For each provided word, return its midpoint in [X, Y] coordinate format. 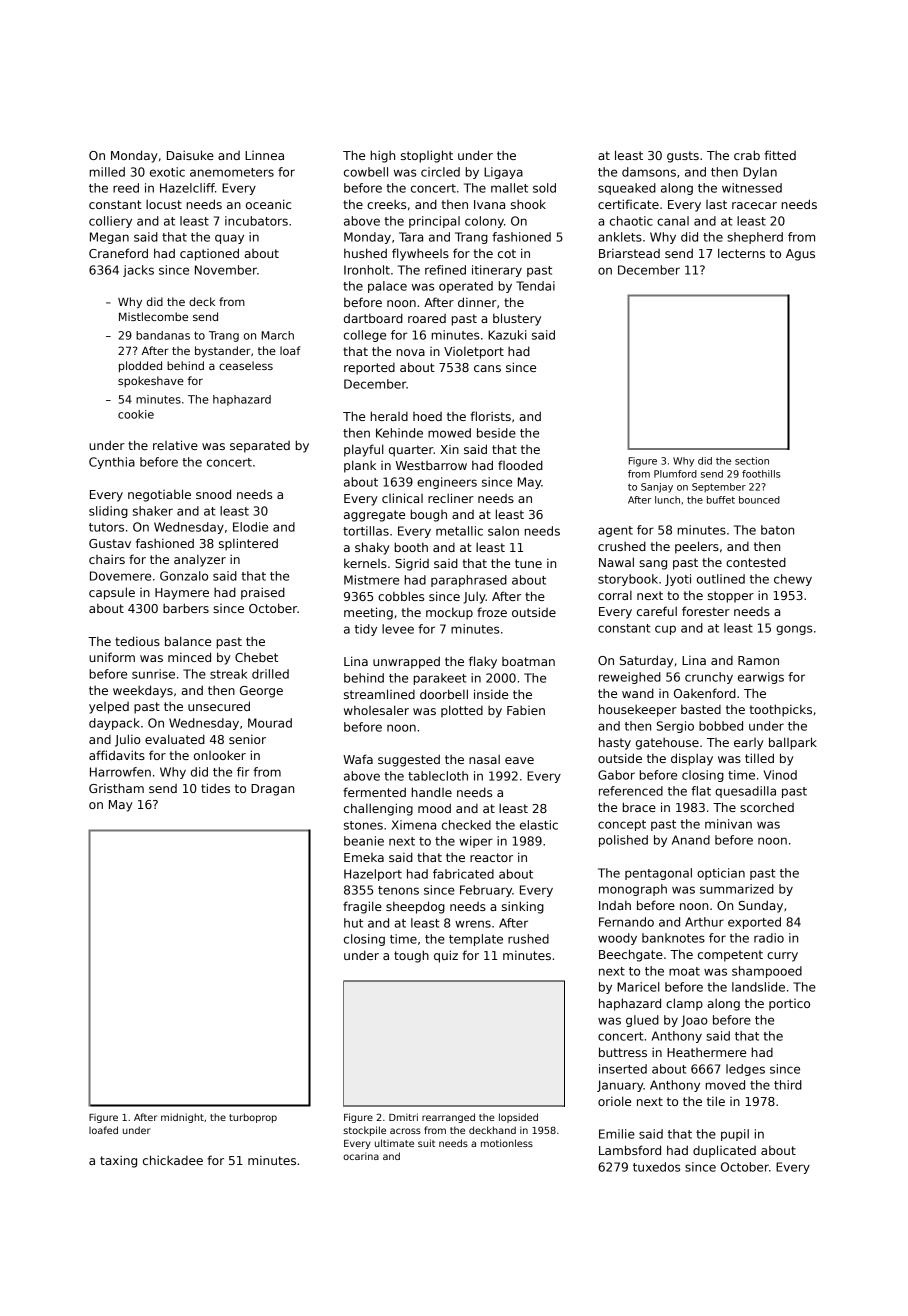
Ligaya [503, 173]
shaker [153, 511]
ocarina [361, 1156]
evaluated [175, 739]
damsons [649, 172]
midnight [182, 1118]
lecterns [741, 253]
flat [701, 791]
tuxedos [656, 1167]
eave [519, 760]
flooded [520, 465]
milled [107, 172]
